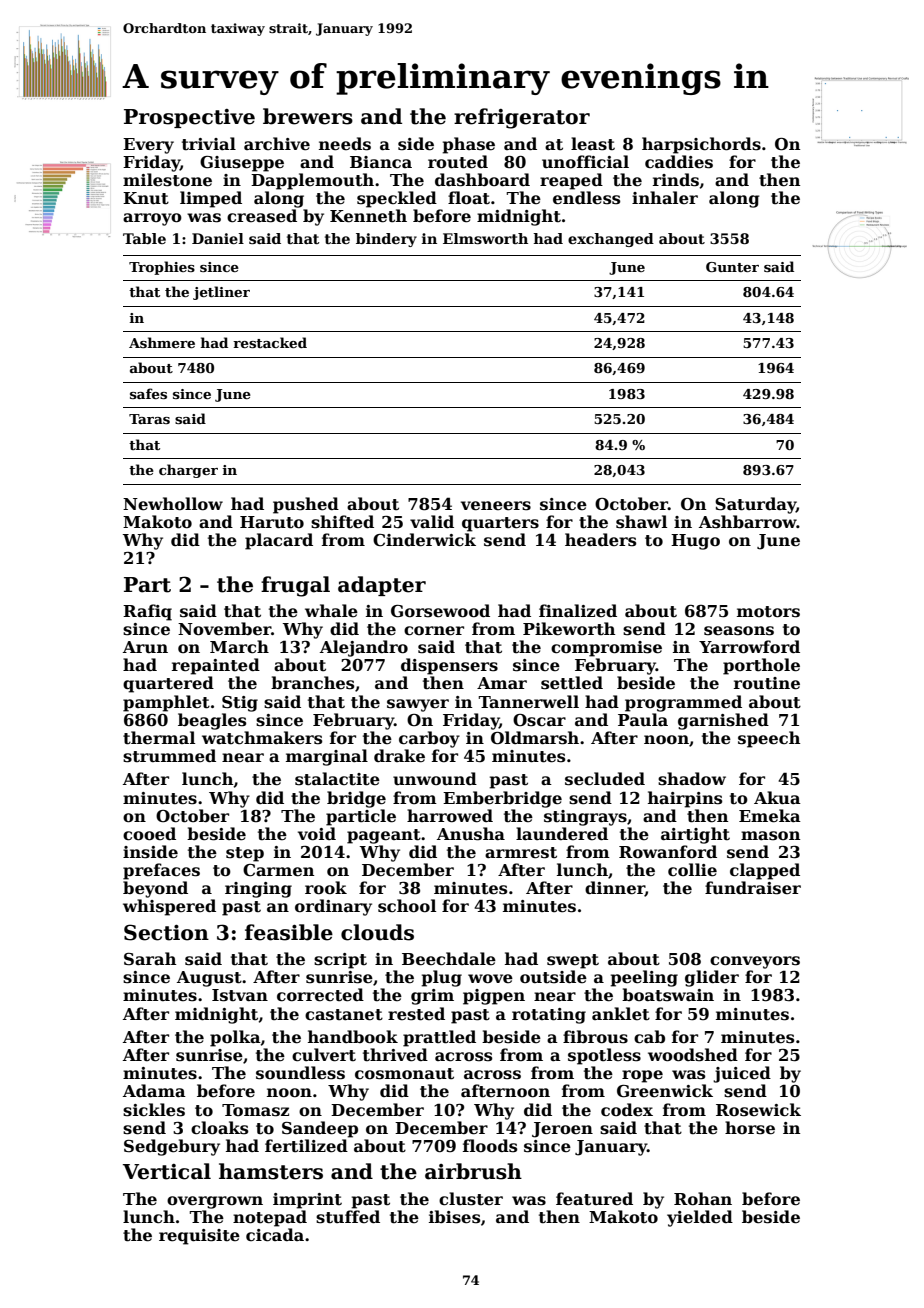 Image resolution: width=924 pixels, height=1308 pixels. I want to click on featured, so click(594, 1199).
